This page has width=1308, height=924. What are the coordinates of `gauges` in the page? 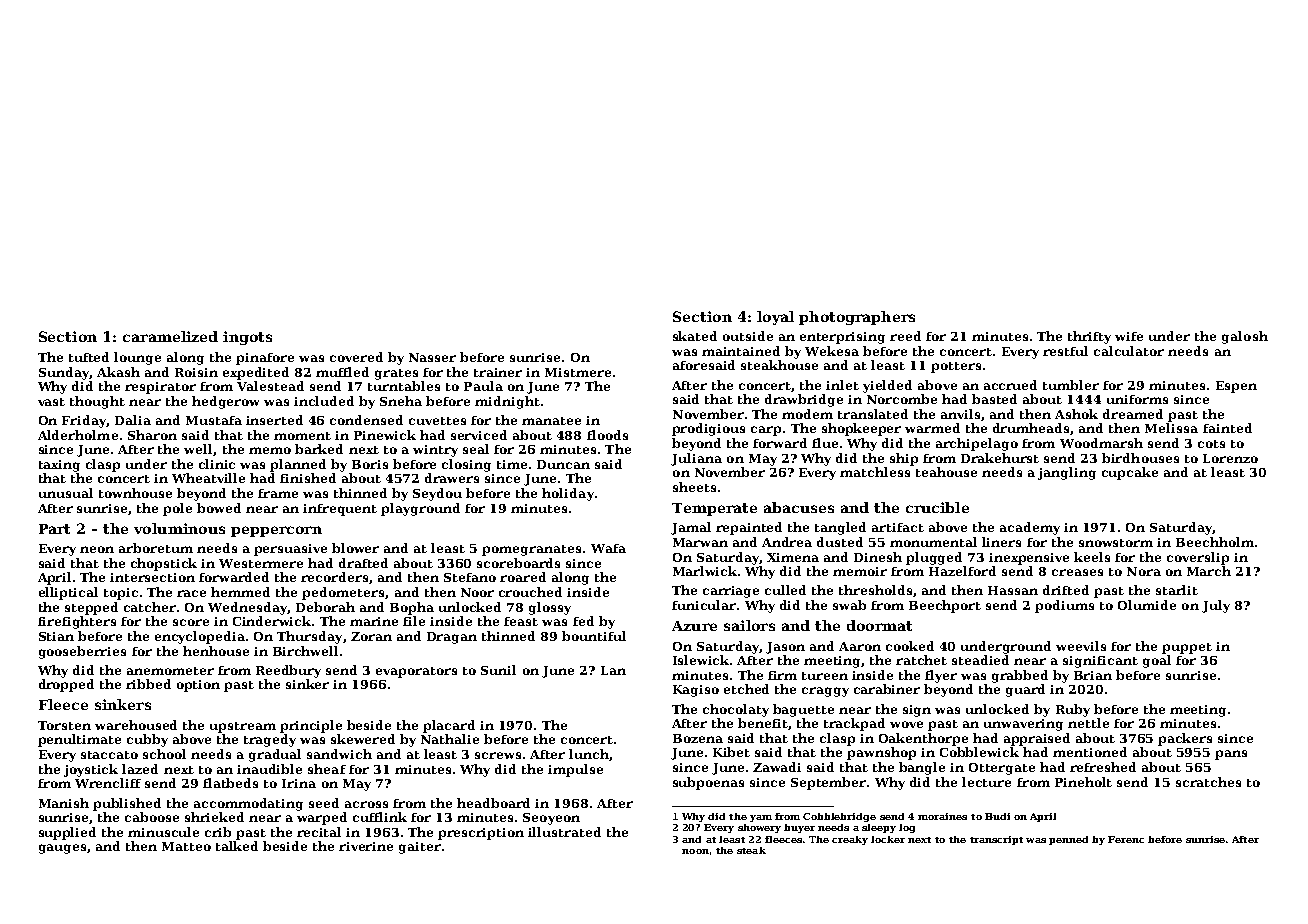 It's located at (62, 849).
